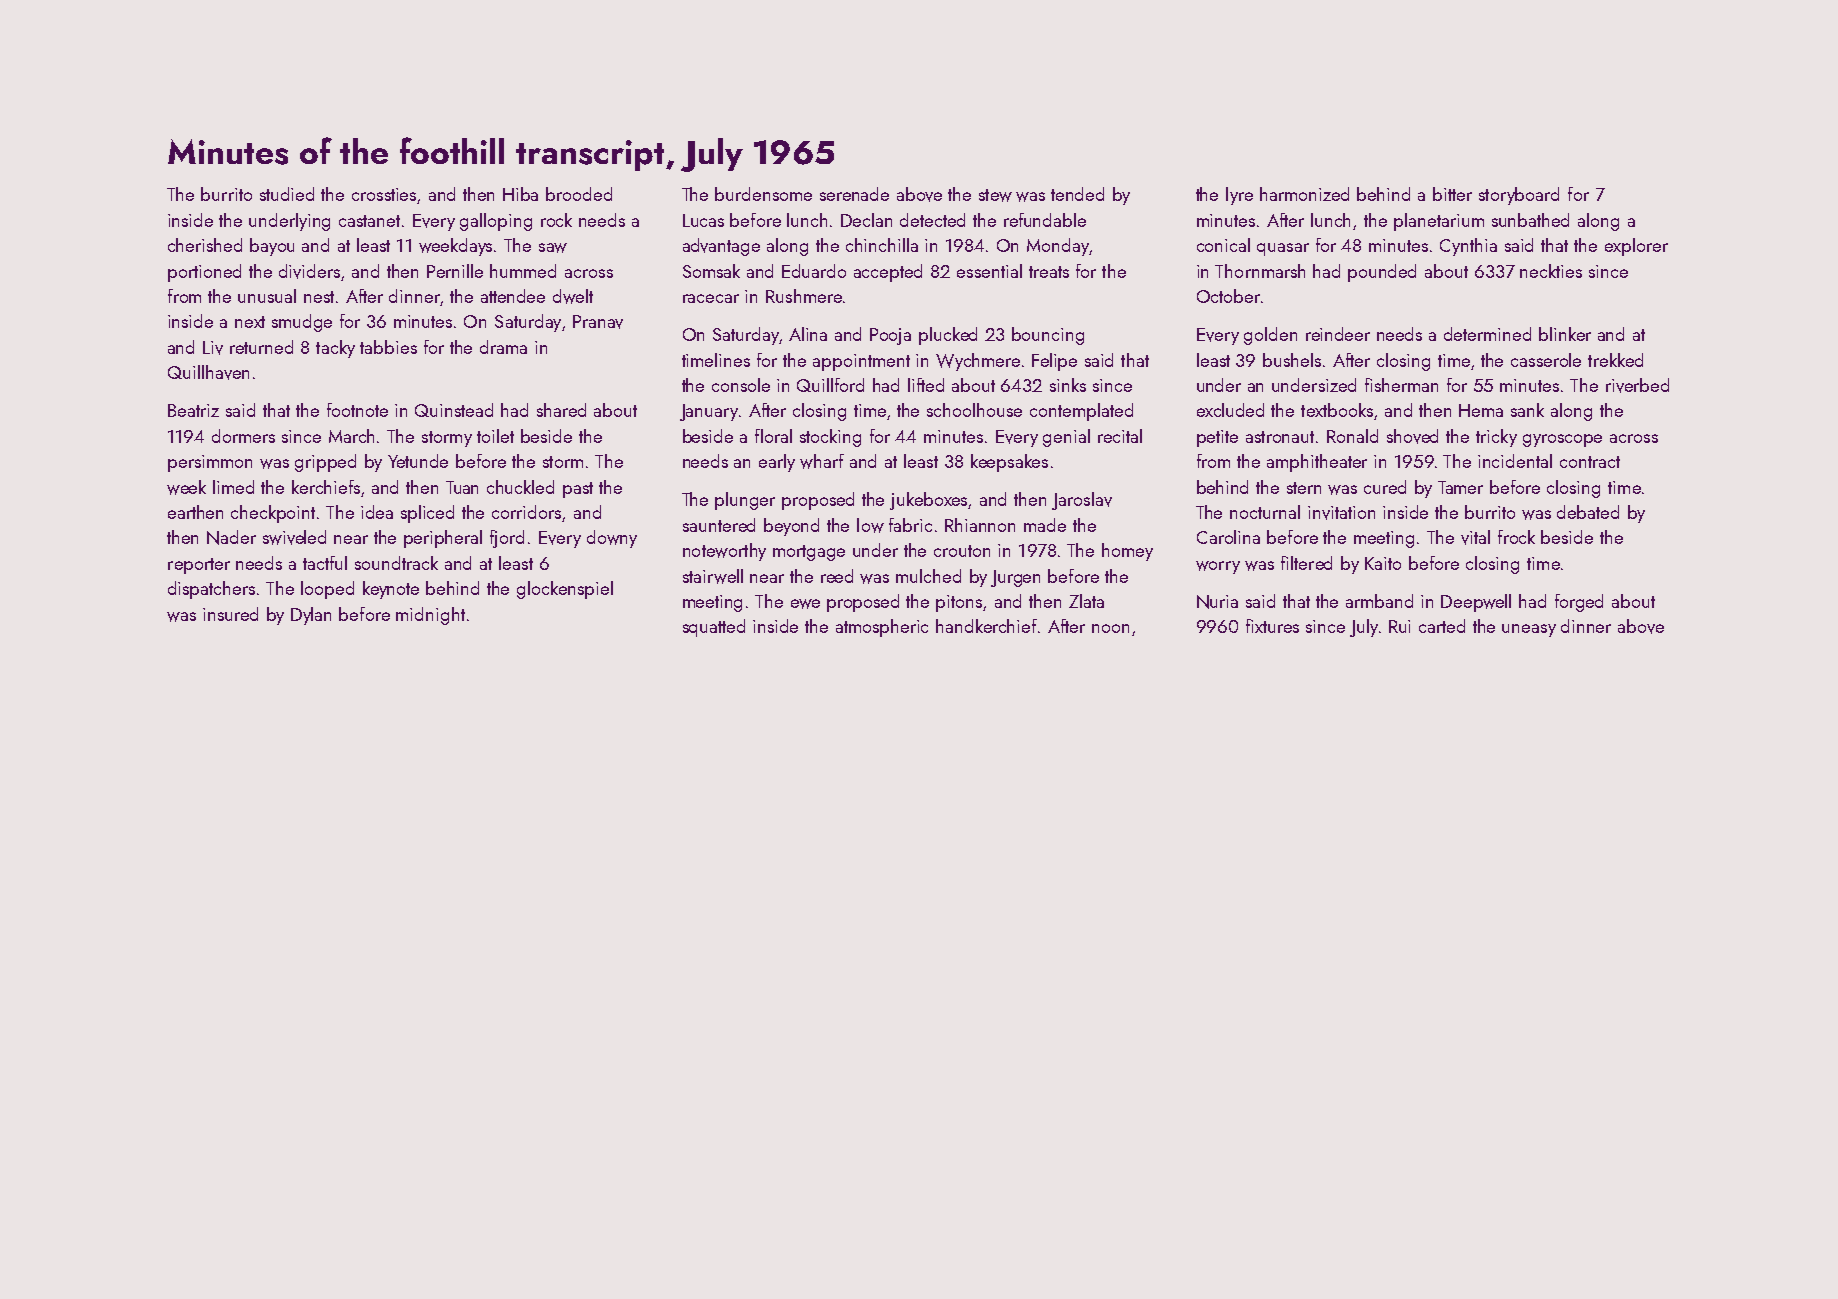 This page has width=1838, height=1299. Describe the element at coordinates (1487, 334) in the page. I see `determined` at that location.
